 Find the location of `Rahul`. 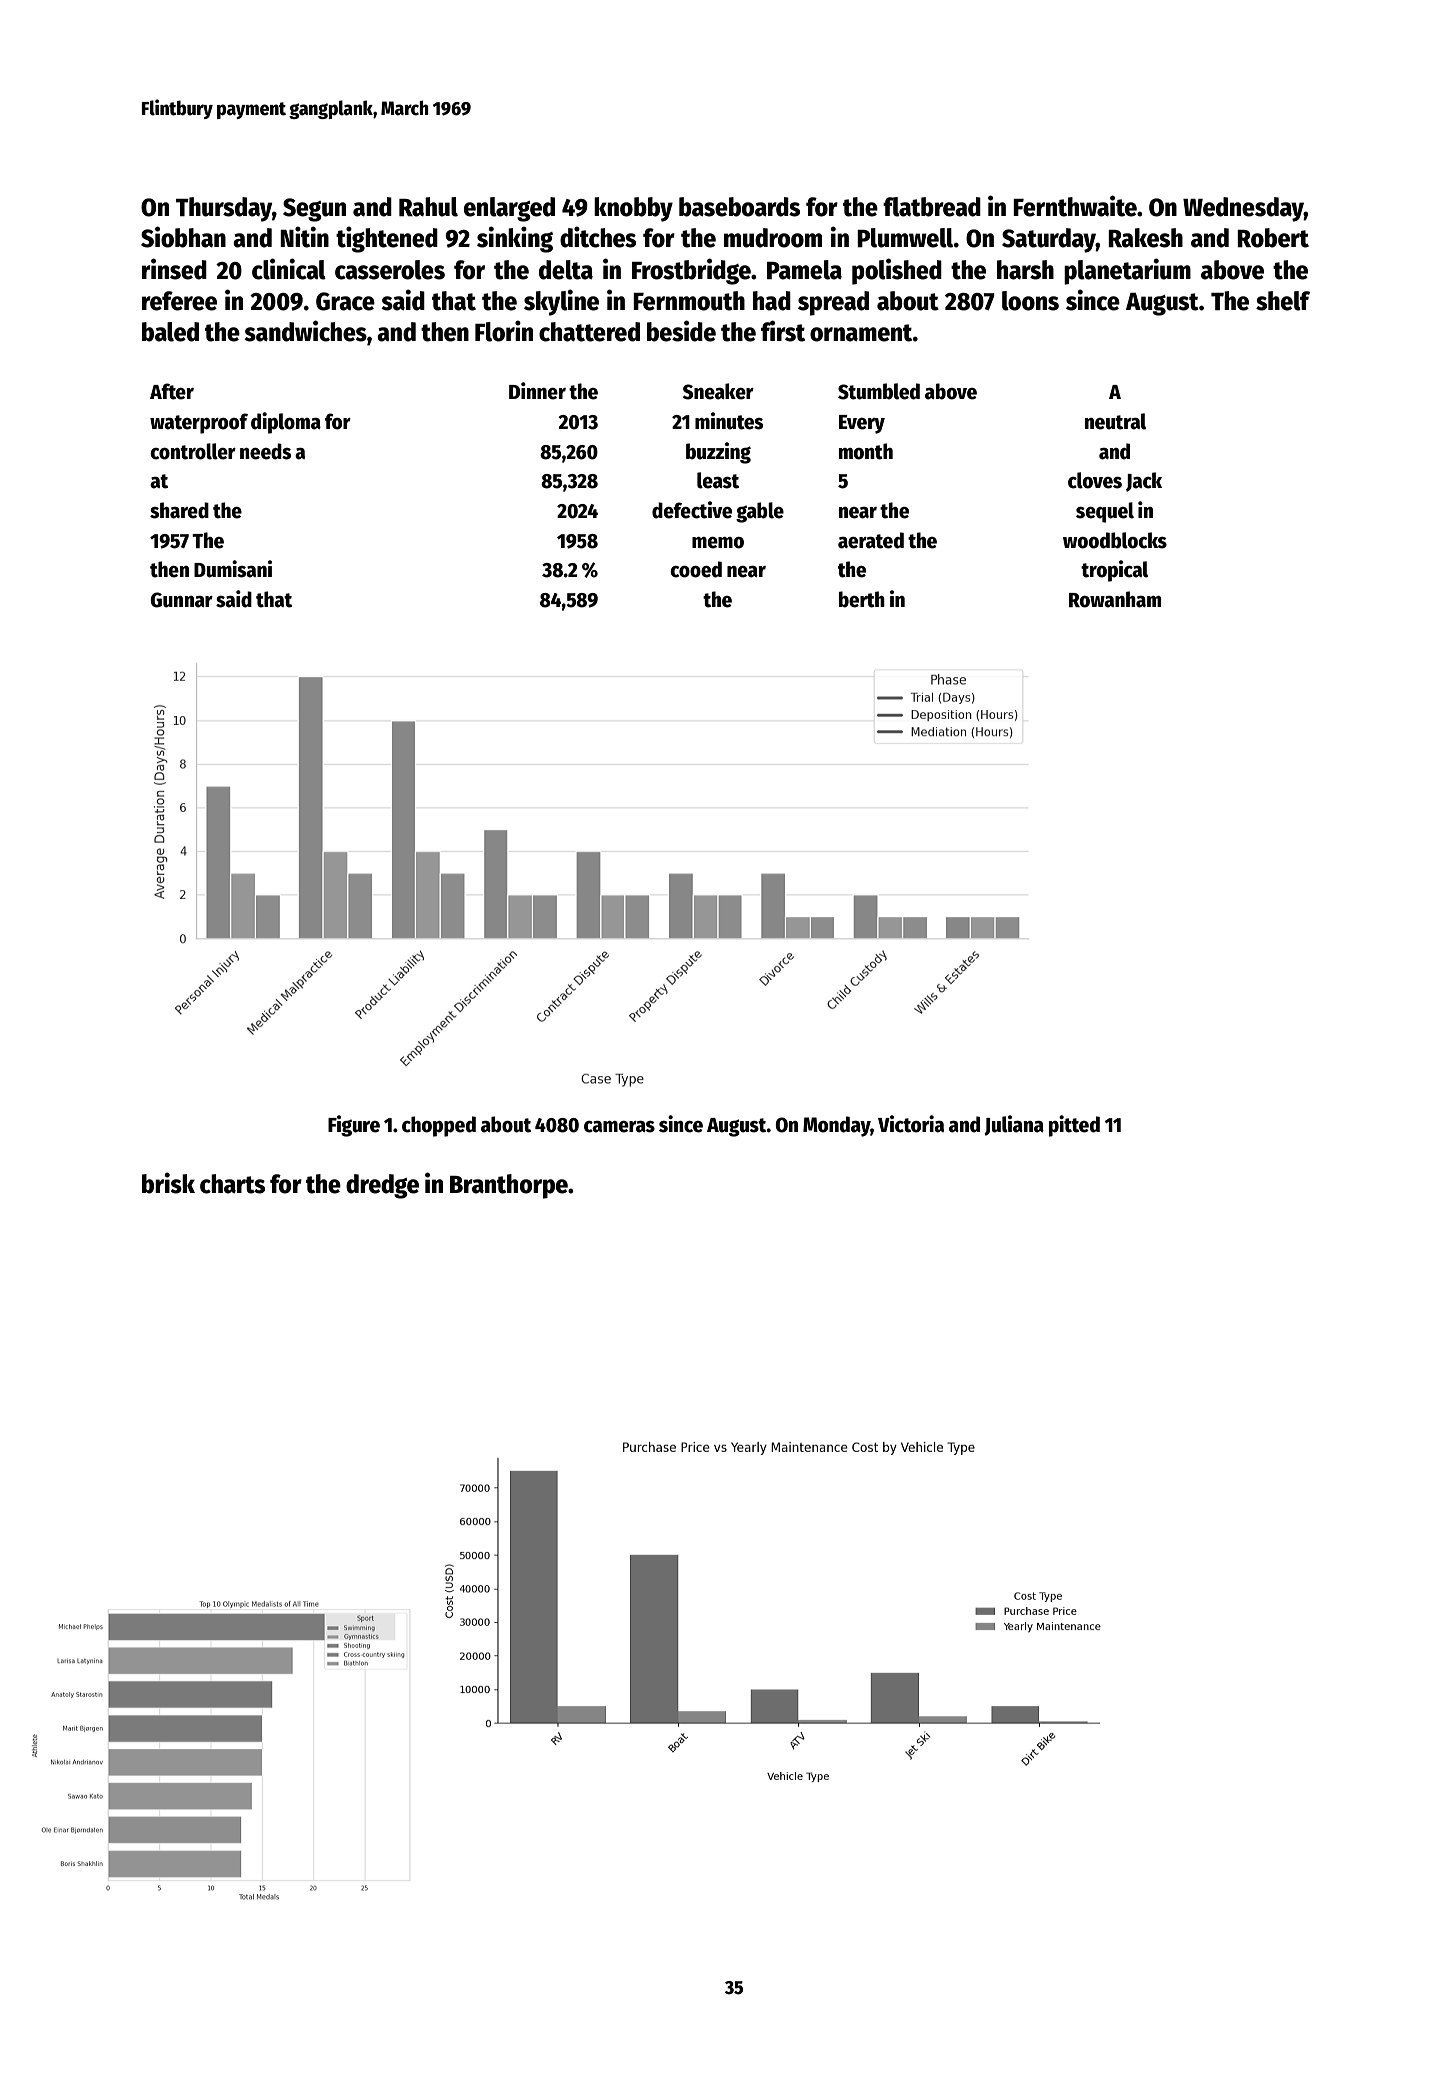

Rahul is located at coordinates (428, 207).
